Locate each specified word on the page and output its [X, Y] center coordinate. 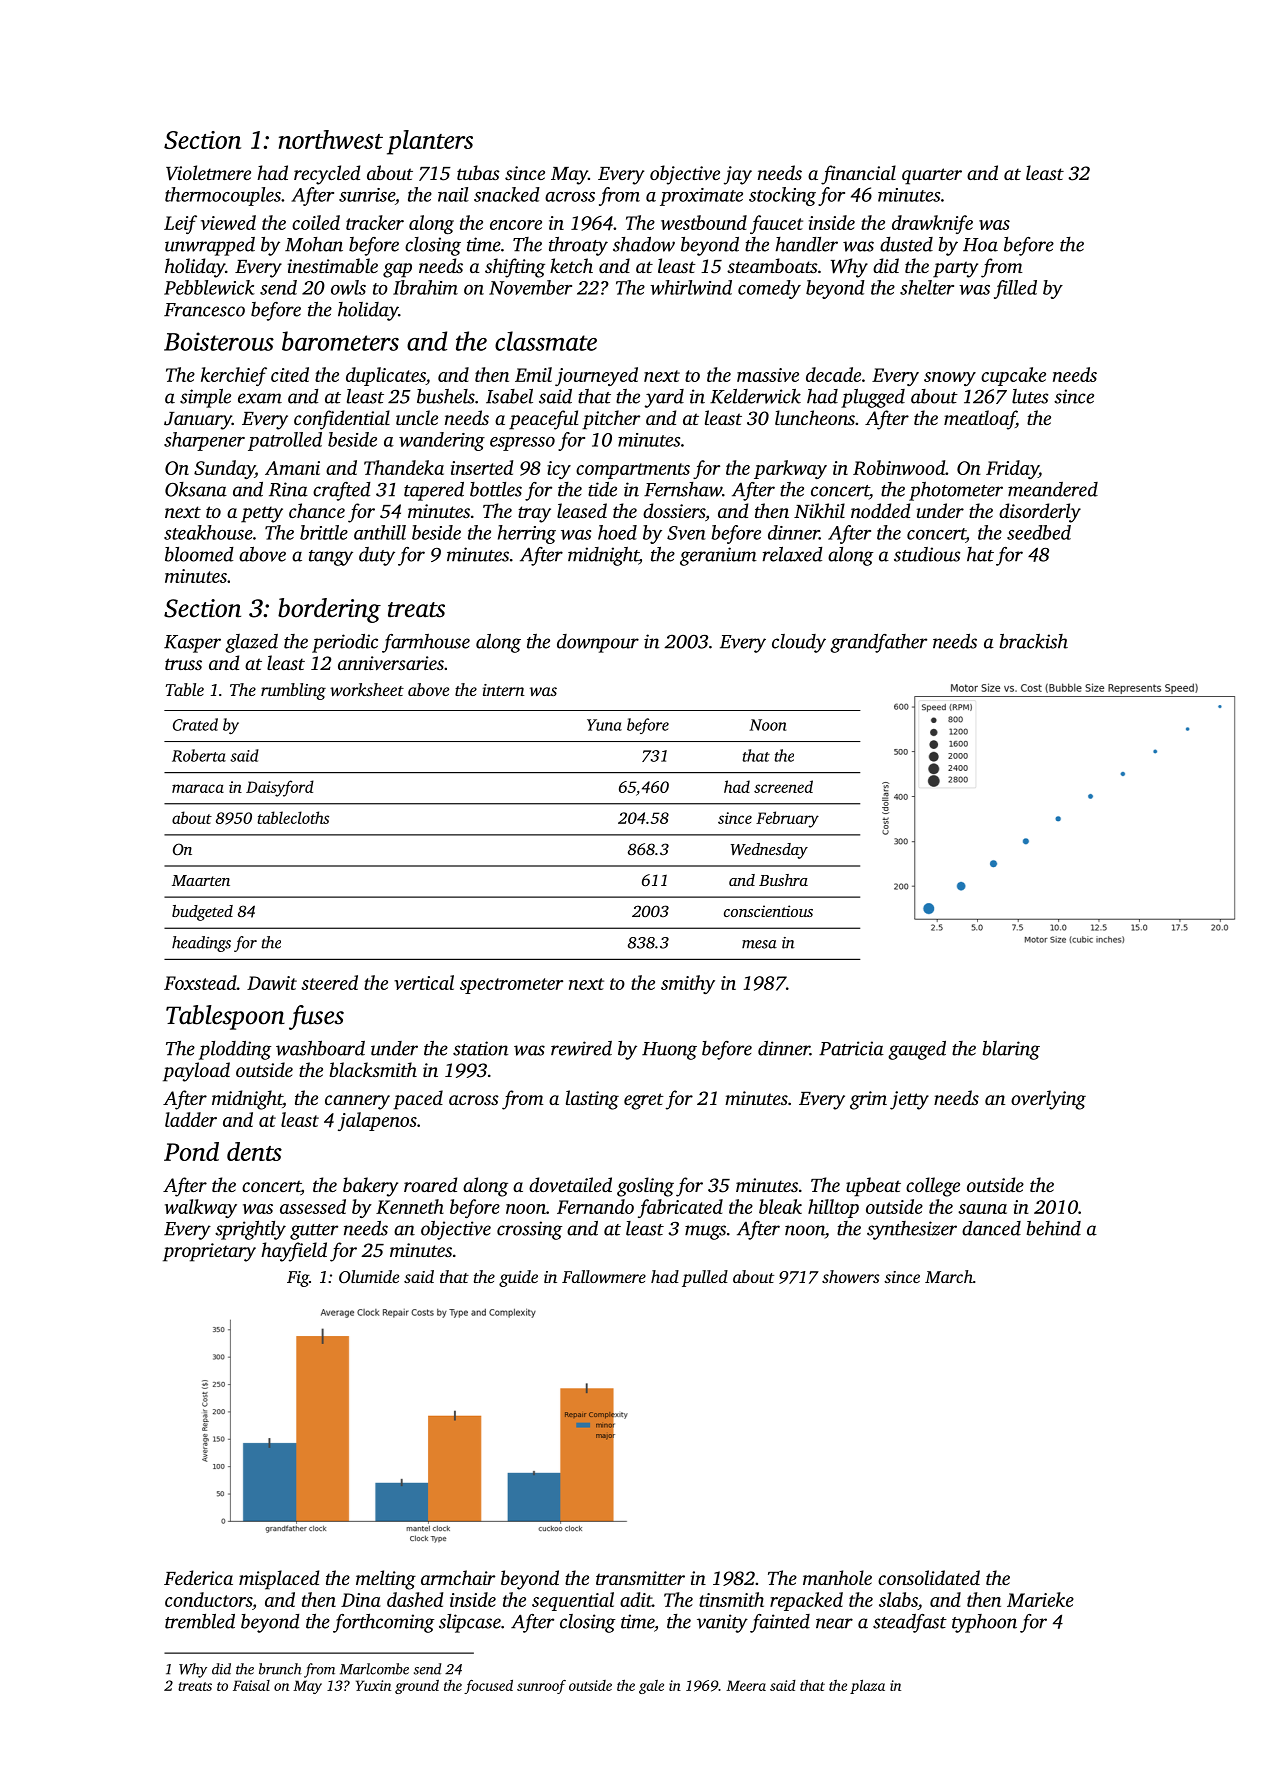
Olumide [369, 1276]
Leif [180, 224]
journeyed [596, 376]
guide [518, 1278]
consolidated [929, 1577]
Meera [746, 1685]
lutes [1030, 396]
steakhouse [208, 532]
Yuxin [373, 1685]
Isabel [509, 396]
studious [927, 554]
